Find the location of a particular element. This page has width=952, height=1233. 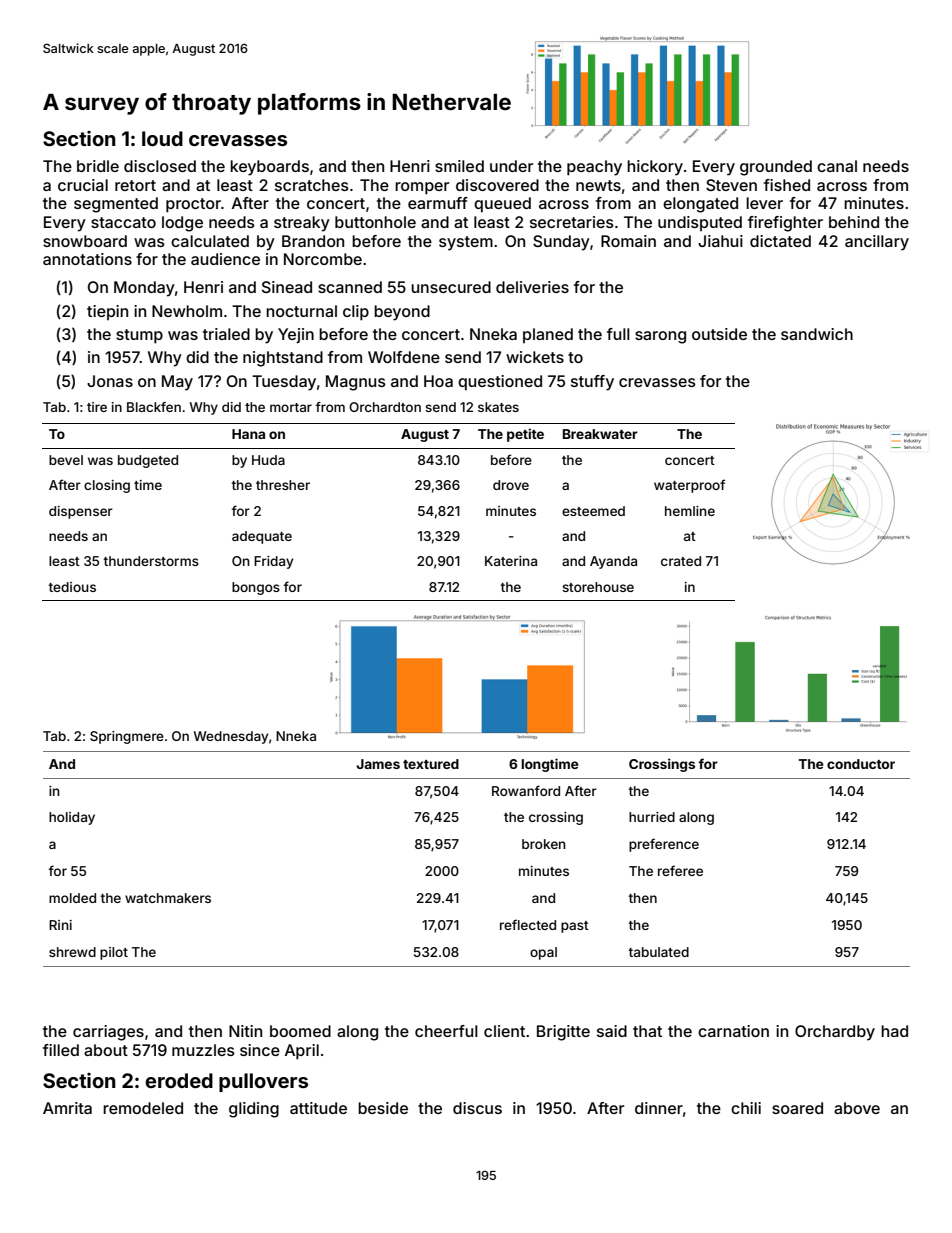

sandwich is located at coordinates (817, 334).
